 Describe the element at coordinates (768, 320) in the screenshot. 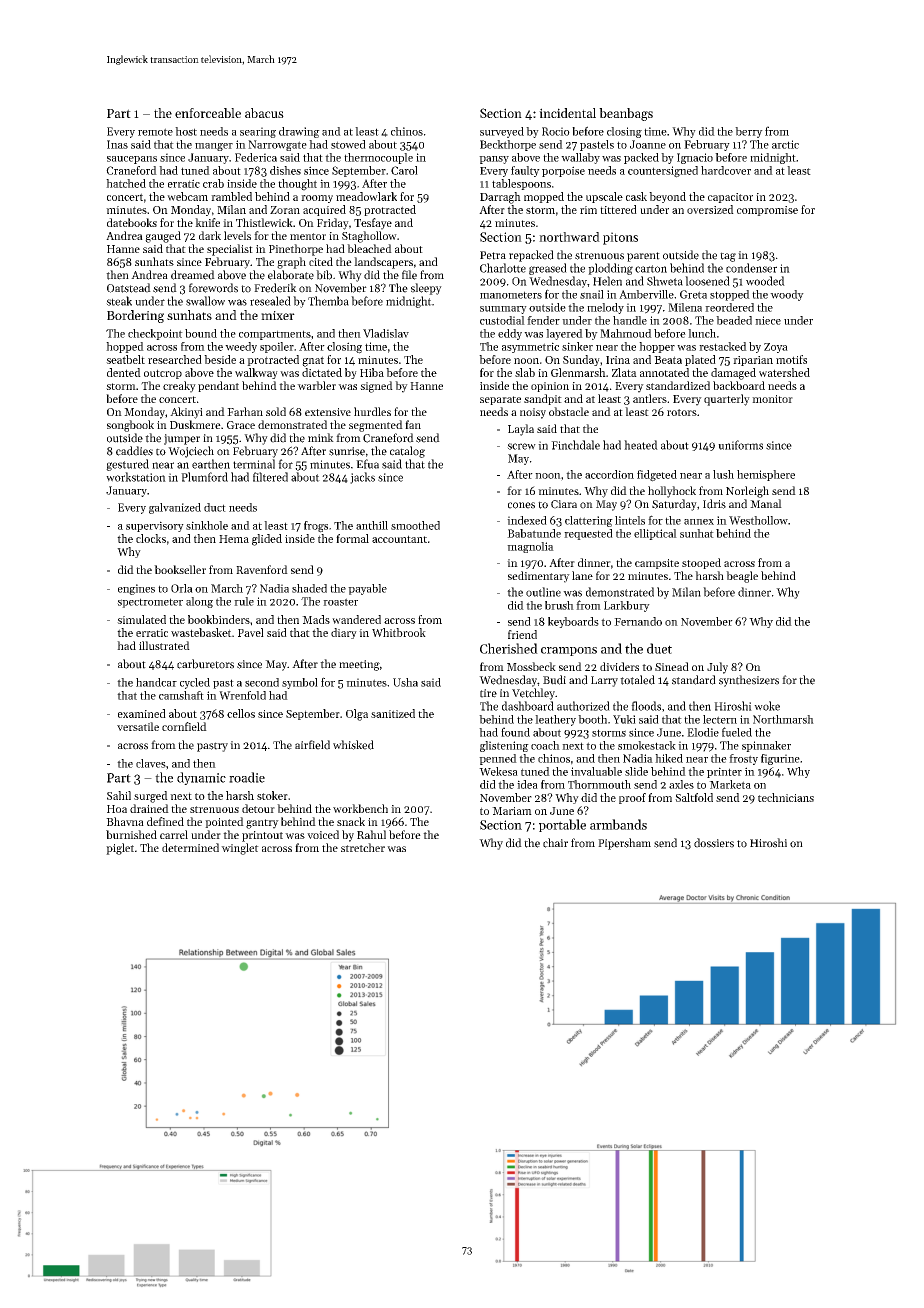

I see `niece` at that location.
